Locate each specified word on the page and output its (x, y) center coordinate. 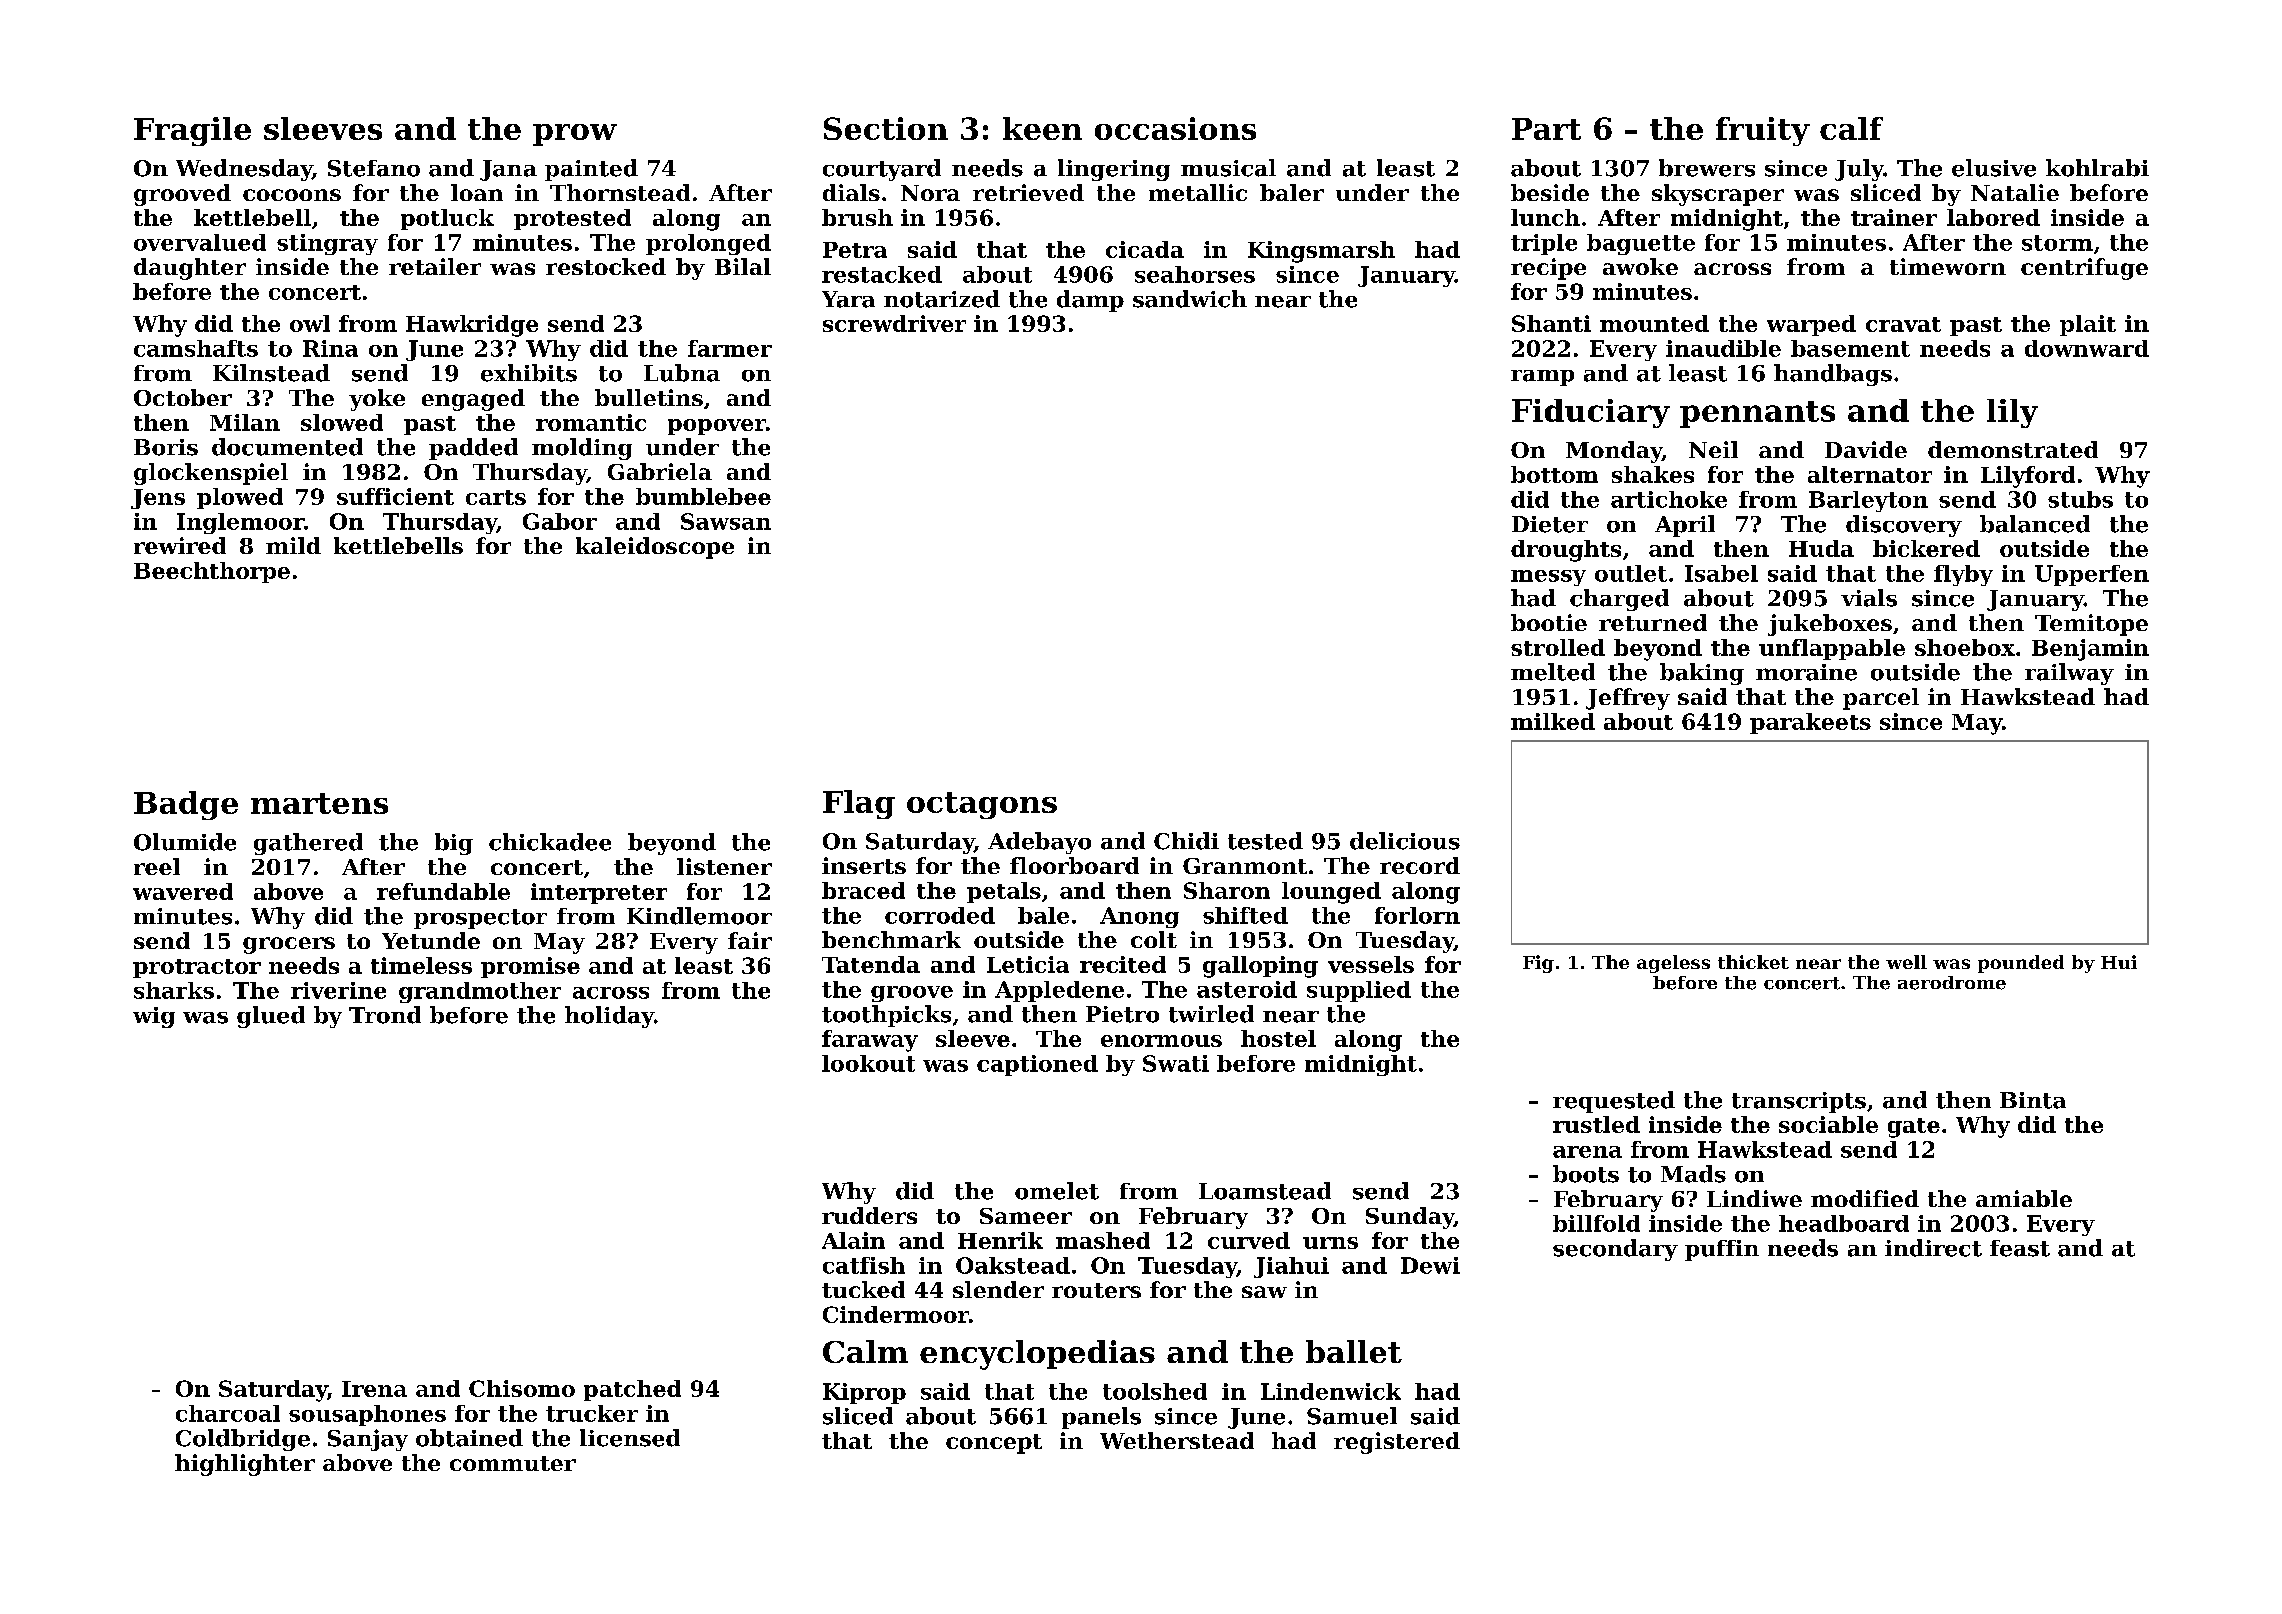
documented (287, 447)
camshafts (196, 348)
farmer (730, 348)
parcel (1881, 699)
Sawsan (726, 521)
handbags (1833, 375)
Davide (1866, 449)
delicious (1405, 841)
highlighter (245, 1465)
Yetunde (431, 940)
